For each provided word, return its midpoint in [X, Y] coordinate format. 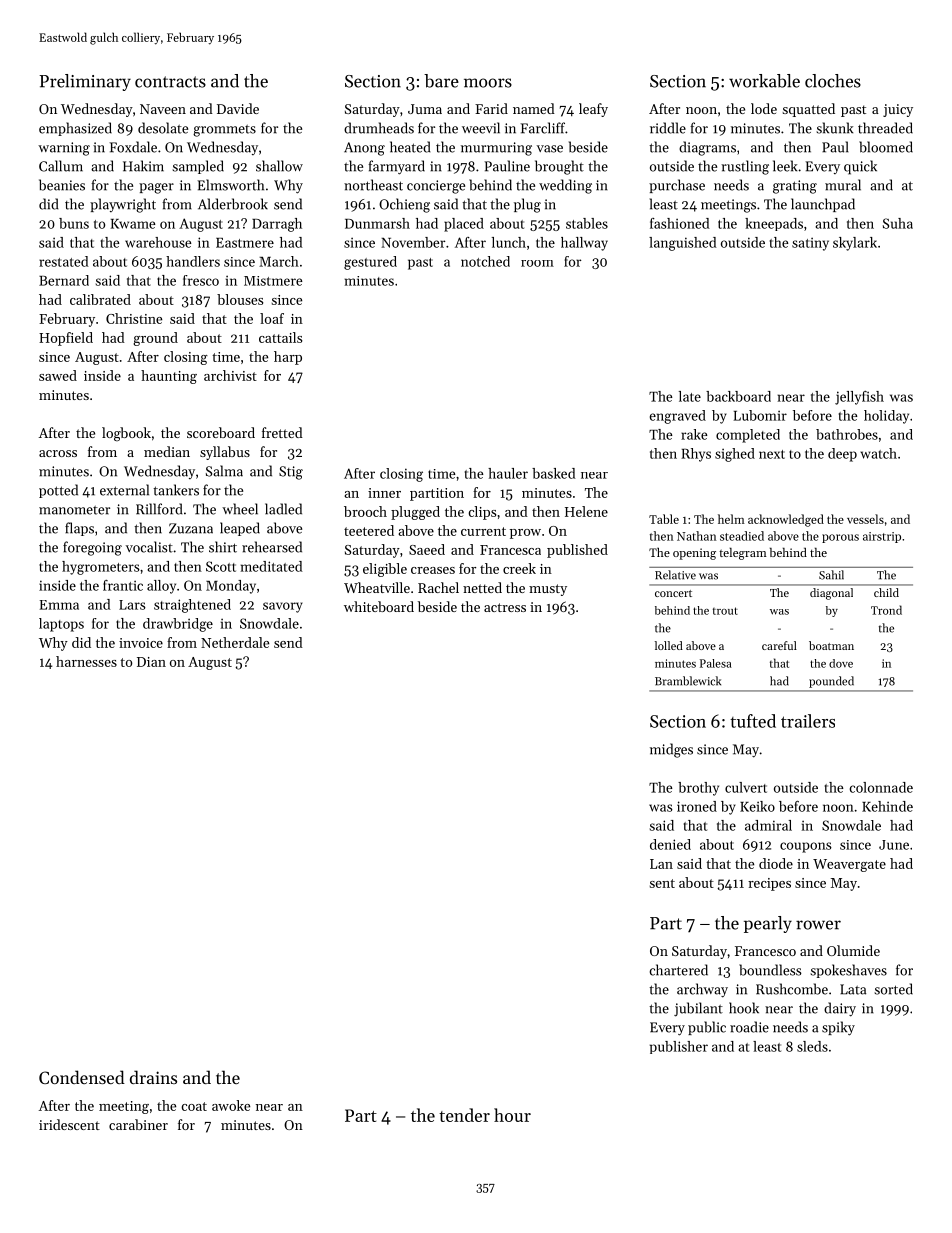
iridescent [69, 1124]
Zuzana [191, 528]
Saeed [427, 549]
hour [512, 1115]
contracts [170, 82]
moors [488, 83]
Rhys [696, 455]
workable [764, 81]
